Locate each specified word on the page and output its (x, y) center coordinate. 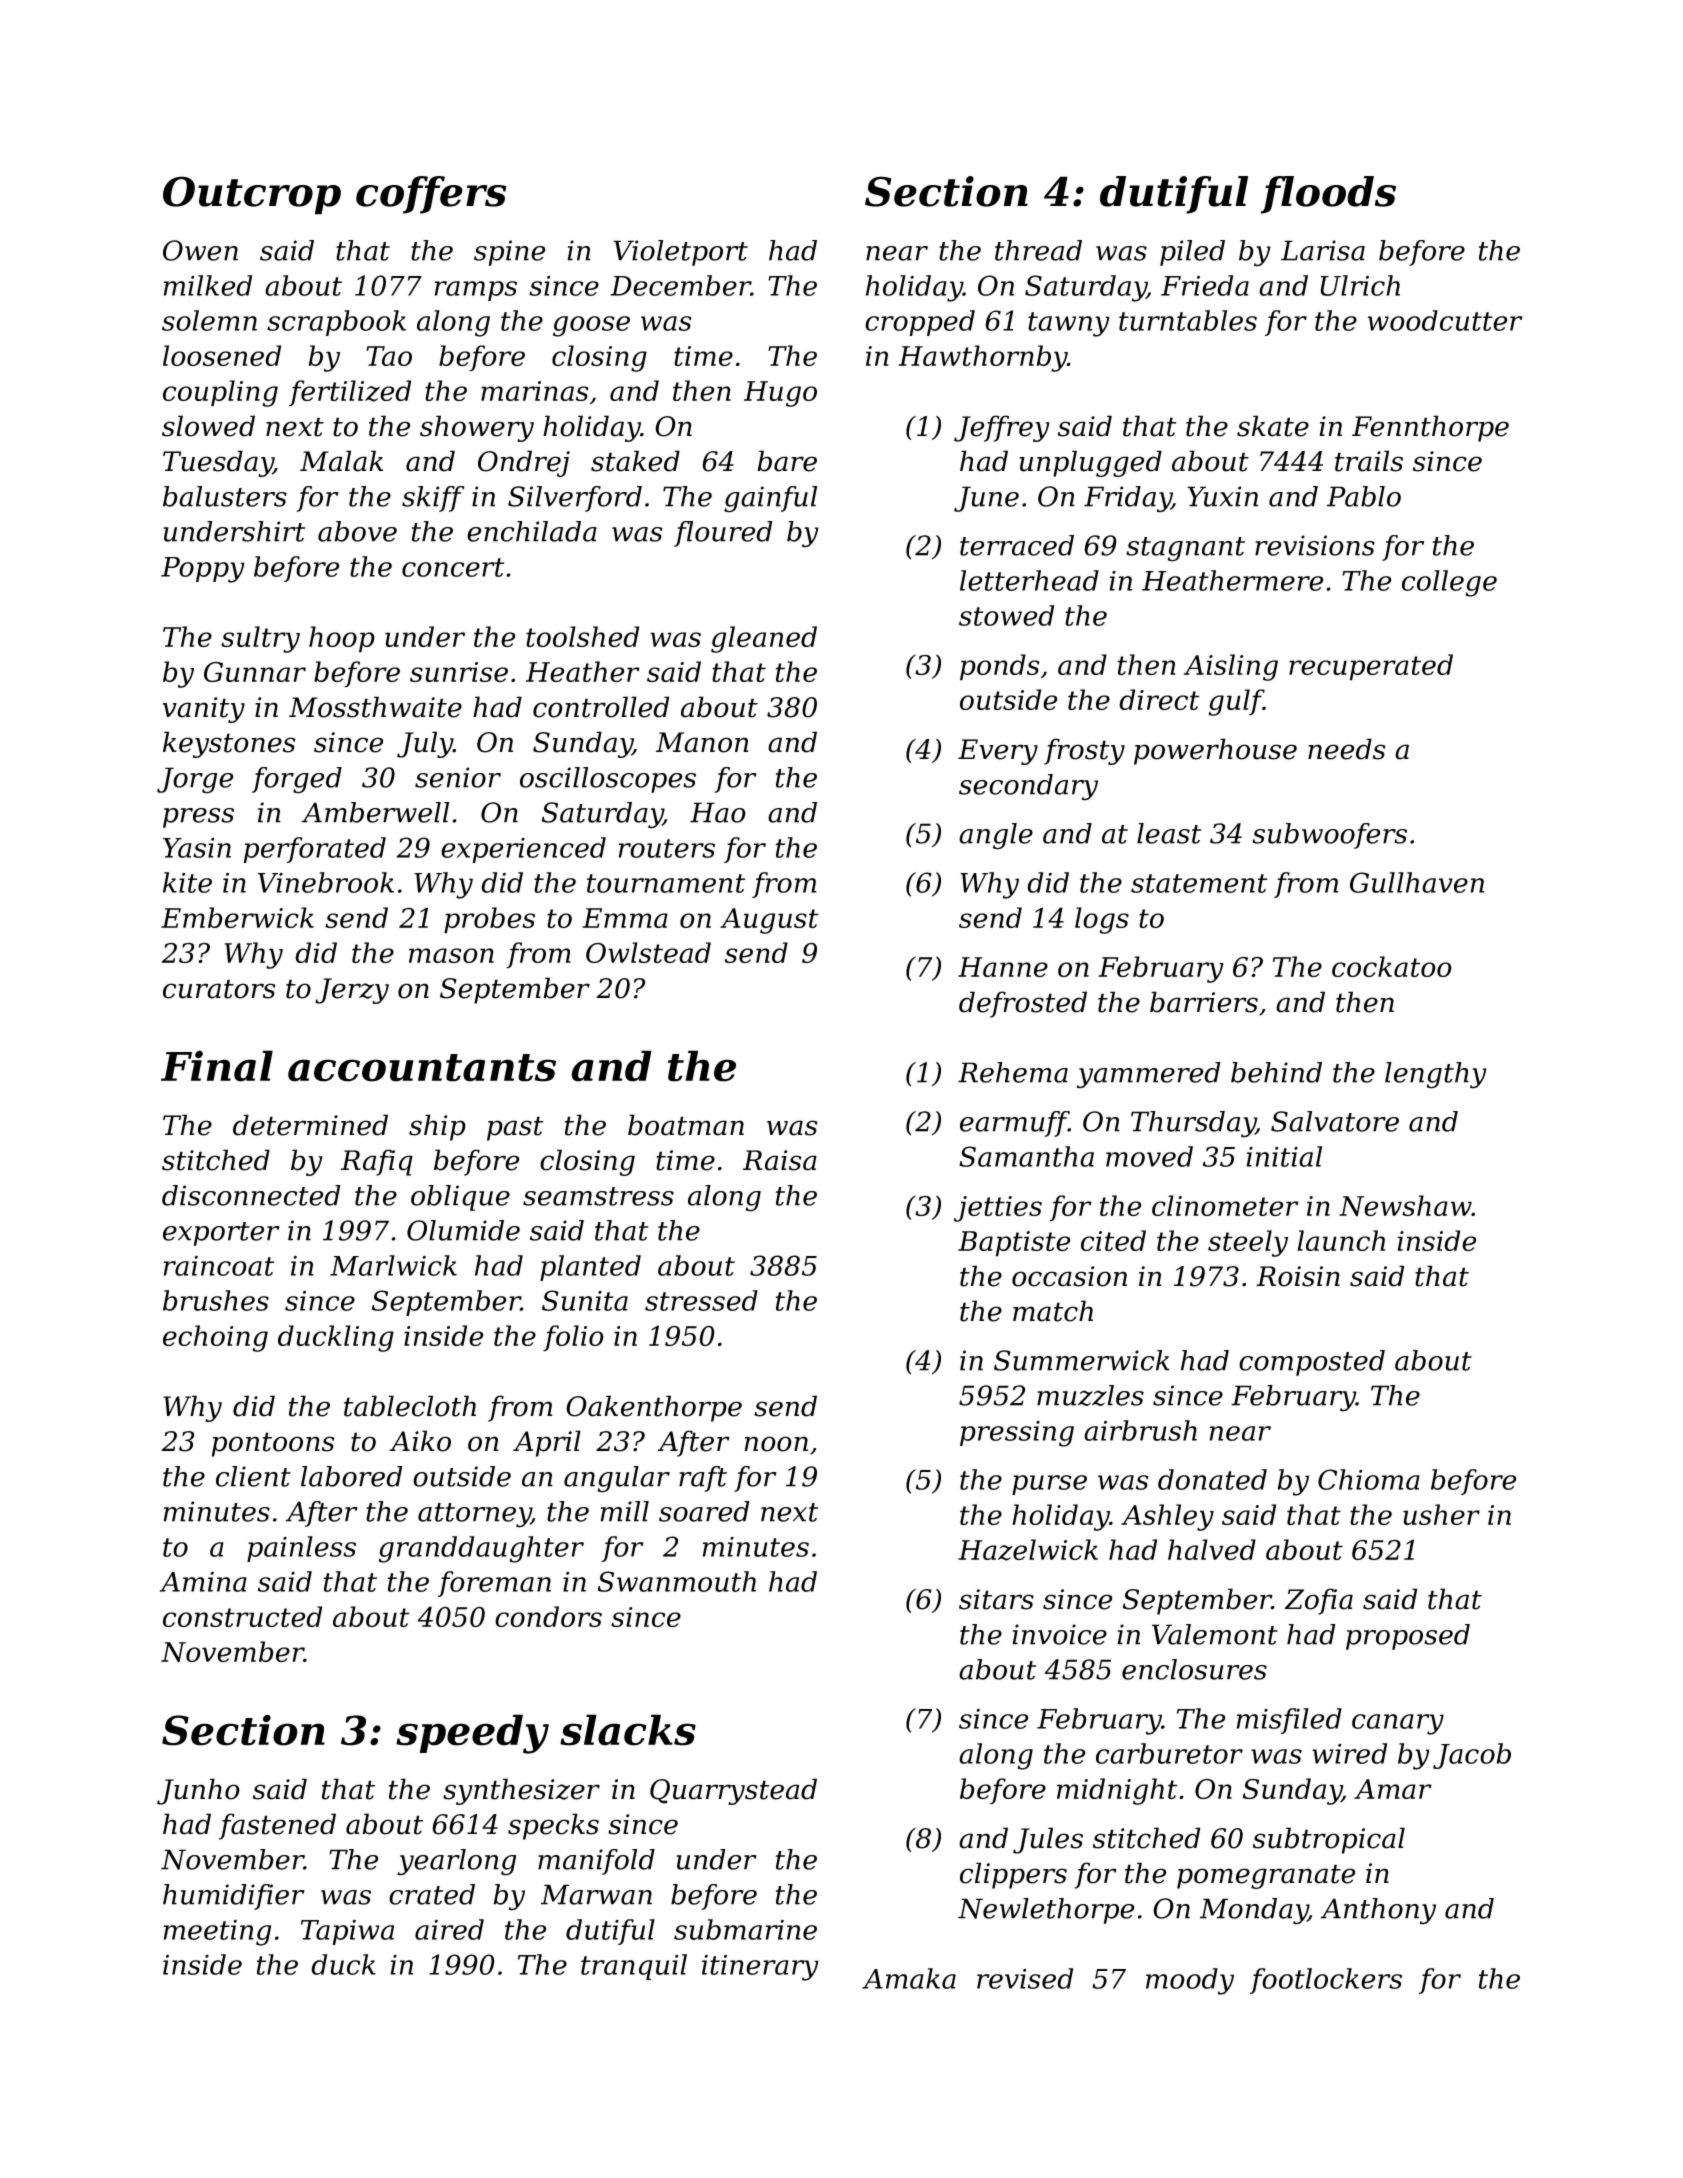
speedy (472, 1734)
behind (1276, 1072)
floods (1328, 195)
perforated (314, 850)
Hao (718, 812)
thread (1038, 250)
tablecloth (410, 1406)
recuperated (1371, 667)
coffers (431, 195)
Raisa (780, 1160)
